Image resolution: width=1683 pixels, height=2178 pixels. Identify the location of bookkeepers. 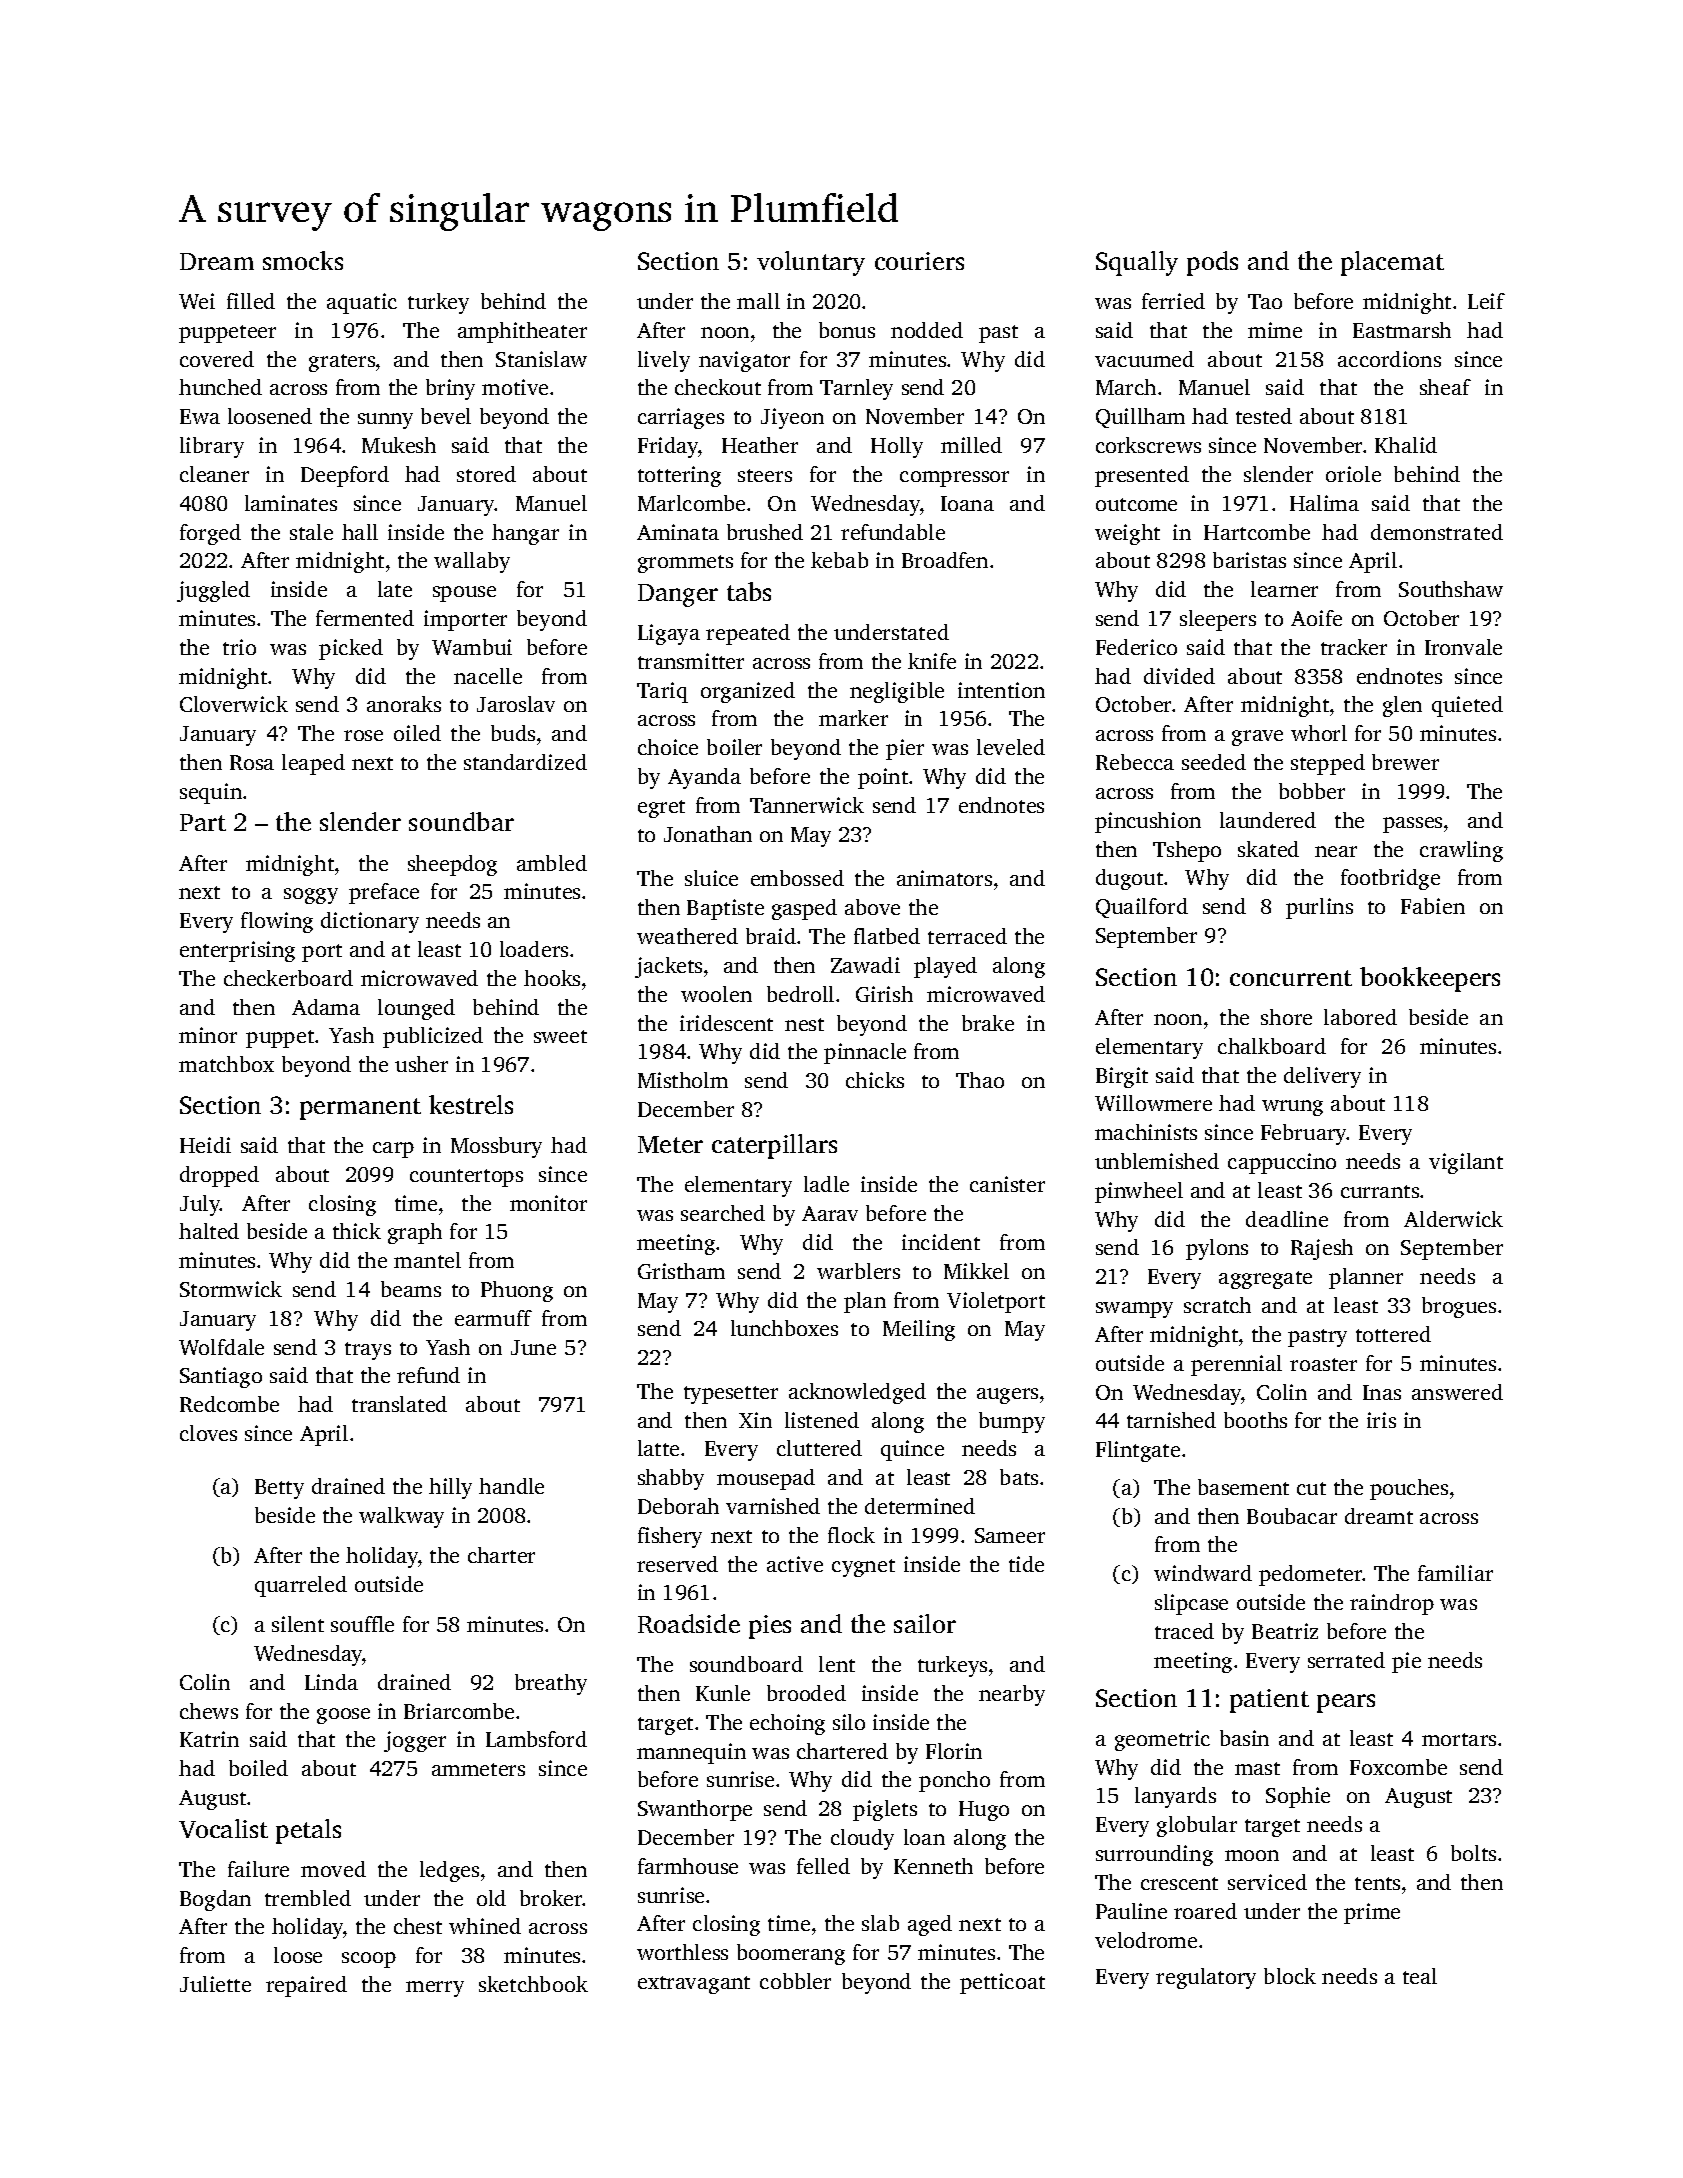
(1430, 979).
